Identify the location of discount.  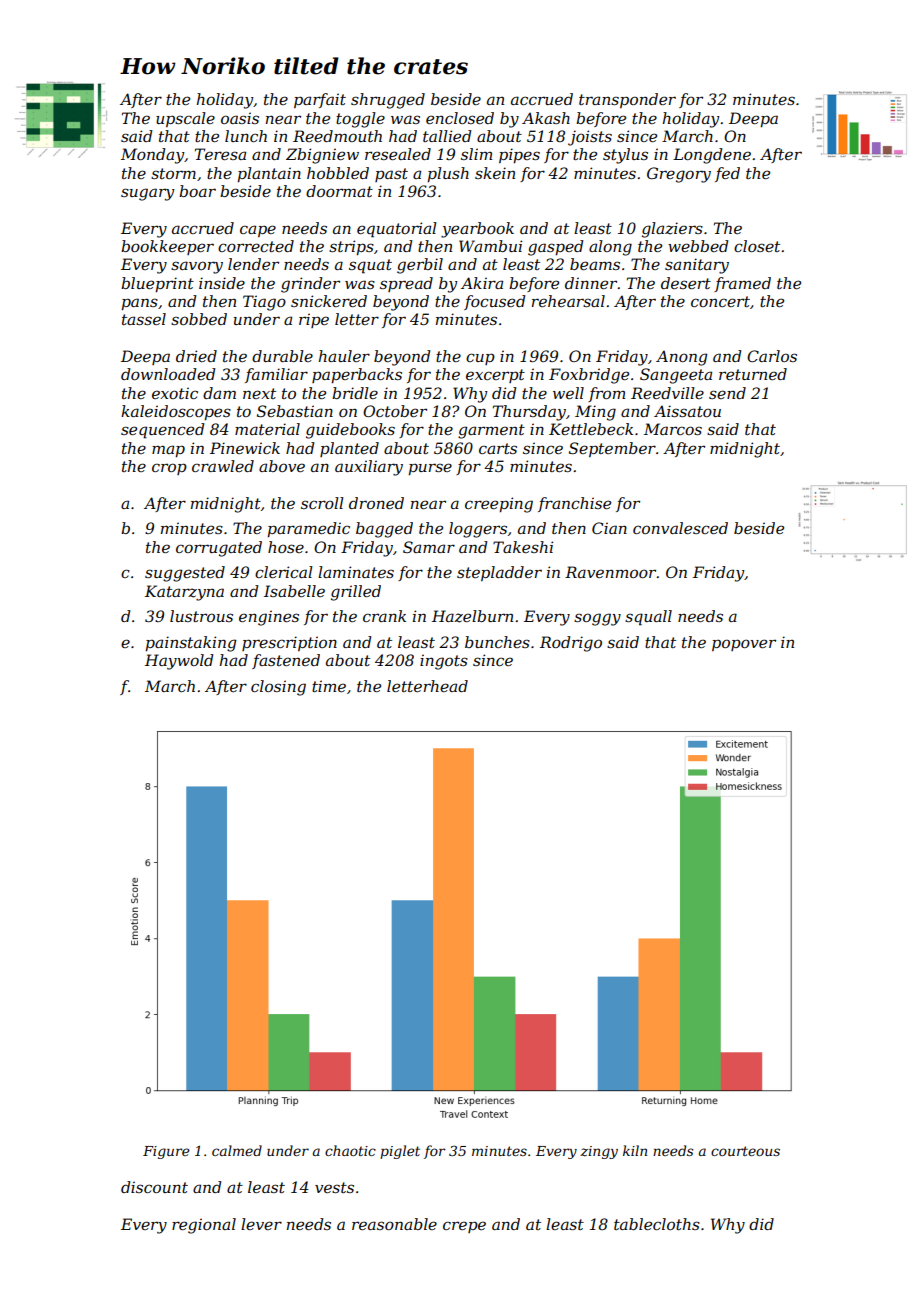
(154, 1187).
